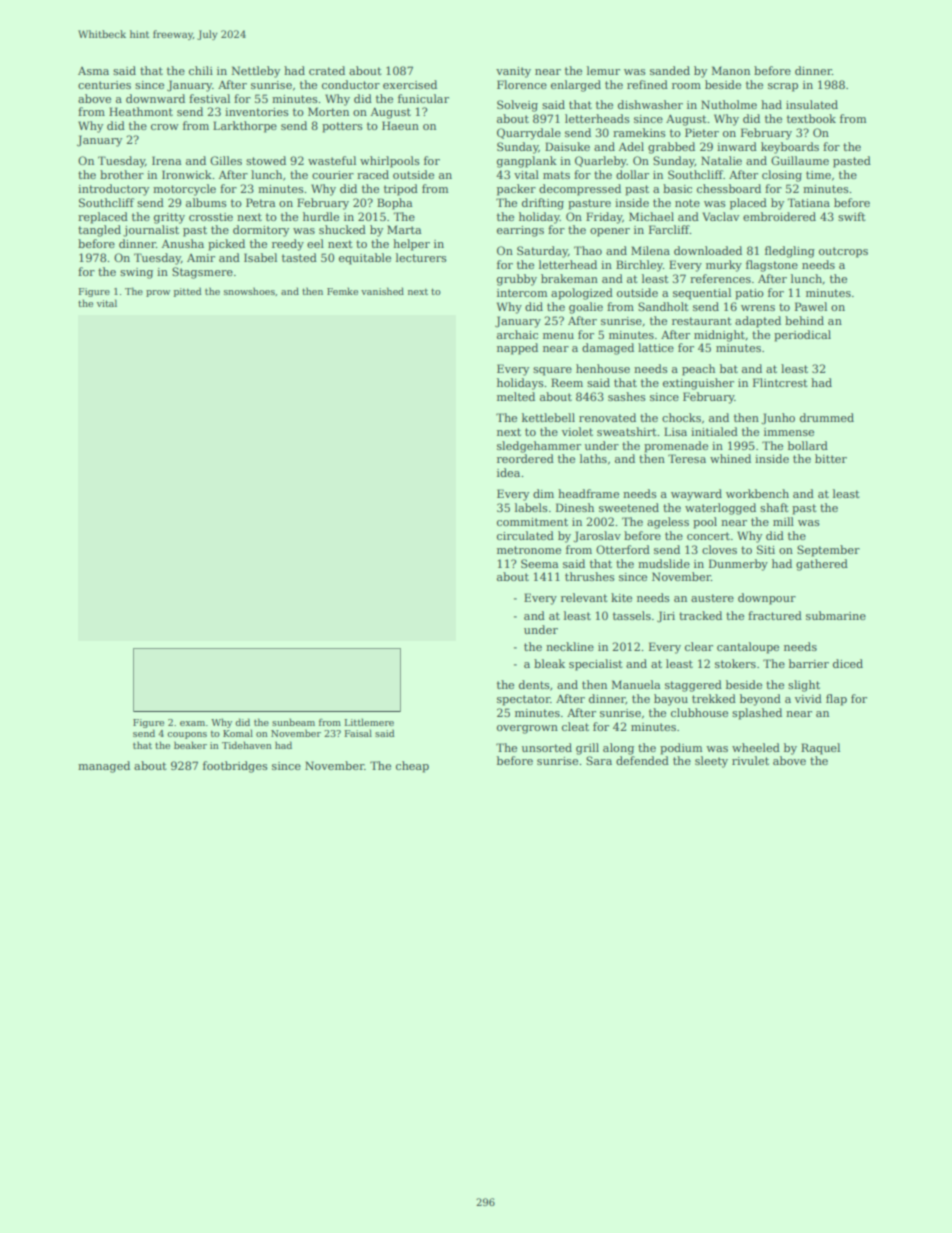  What do you see at coordinates (382, 291) in the image?
I see `vanished` at bounding box center [382, 291].
